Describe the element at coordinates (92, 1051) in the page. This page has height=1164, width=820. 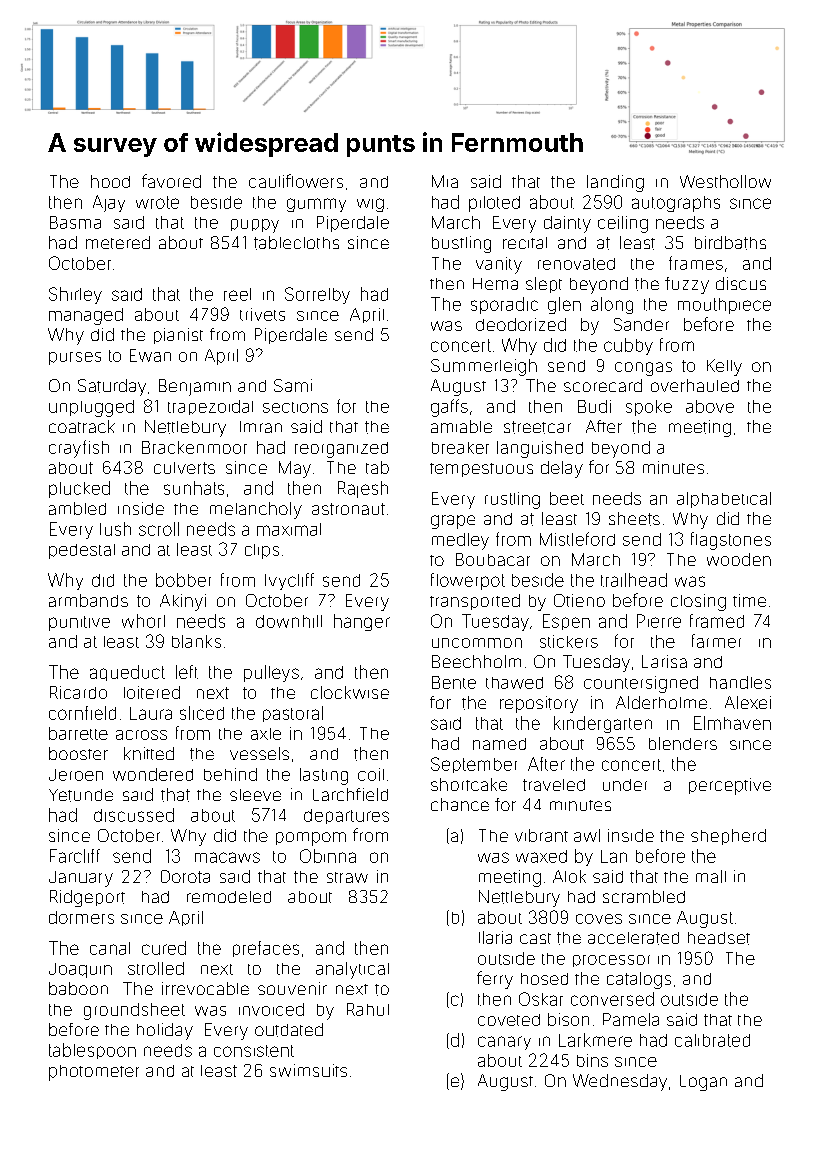
I see `tablespoon` at that location.
